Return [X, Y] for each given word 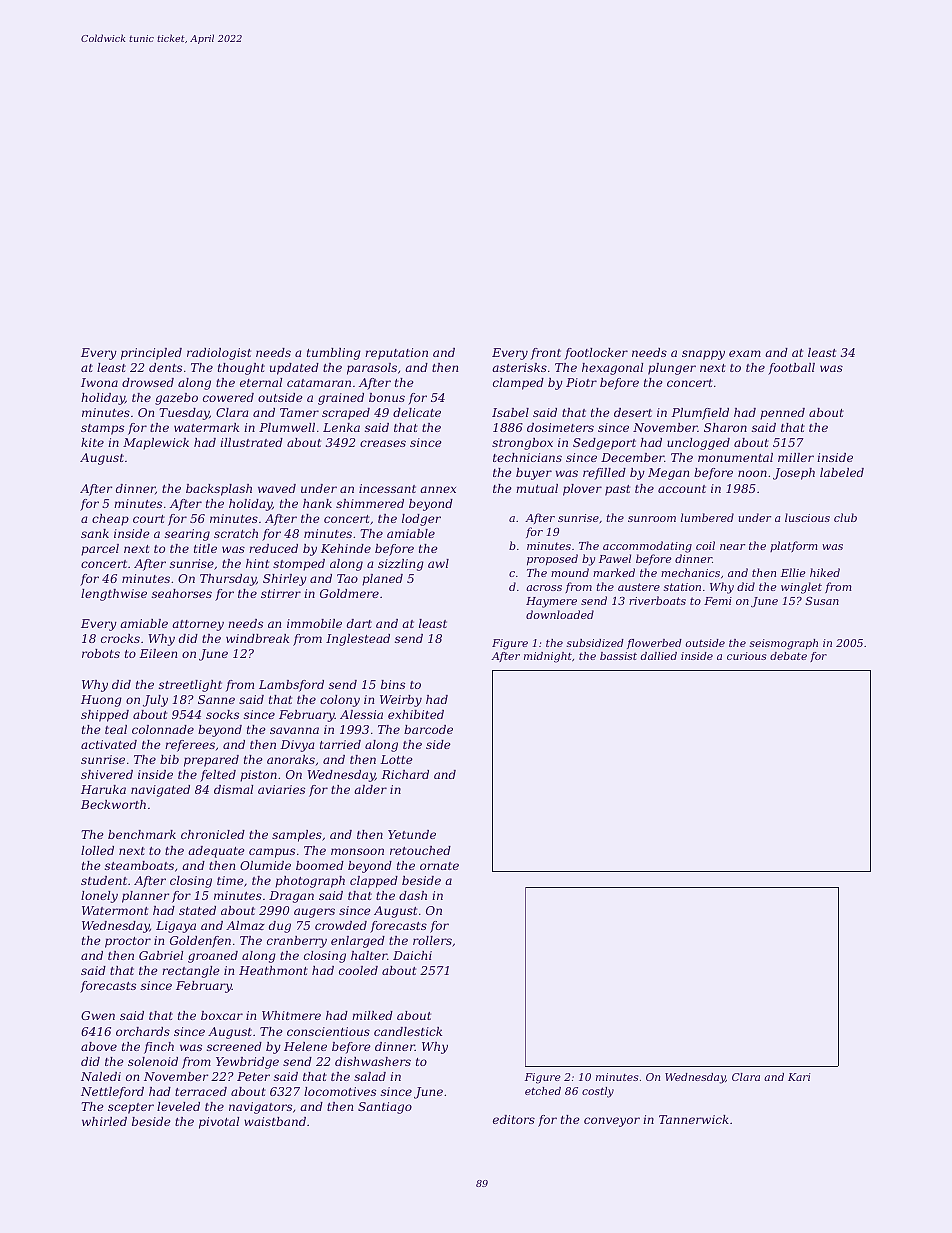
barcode [428, 729]
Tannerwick [694, 1119]
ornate [439, 866]
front [546, 354]
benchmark [142, 834]
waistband [275, 1121]
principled [151, 354]
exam [745, 353]
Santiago [385, 1108]
